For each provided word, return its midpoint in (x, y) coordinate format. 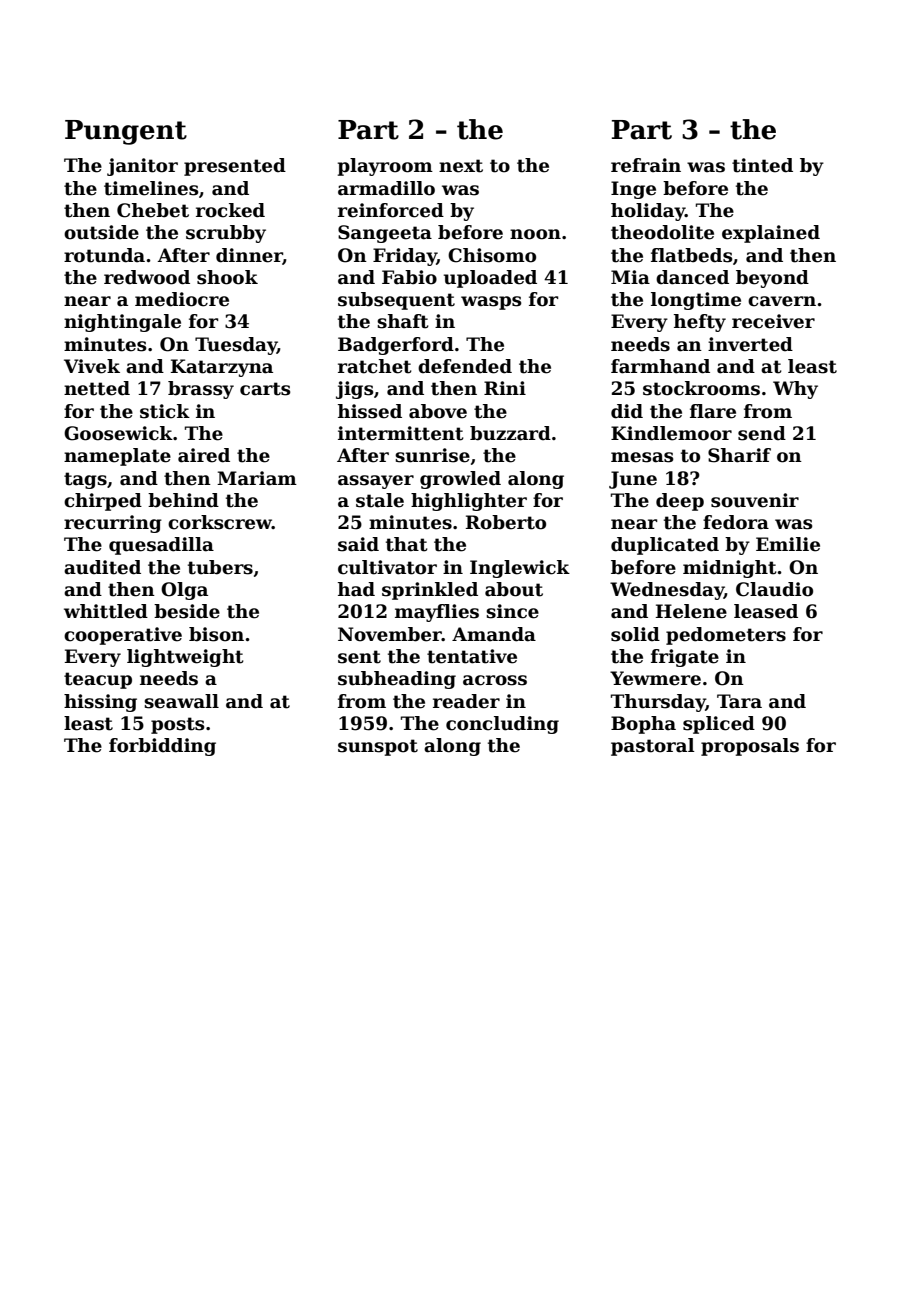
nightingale (122, 323)
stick (165, 411)
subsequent (396, 301)
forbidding (162, 747)
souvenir (755, 500)
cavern (782, 301)
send (762, 433)
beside (187, 611)
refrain (646, 165)
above (438, 411)
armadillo (386, 188)
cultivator (387, 567)
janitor (142, 167)
